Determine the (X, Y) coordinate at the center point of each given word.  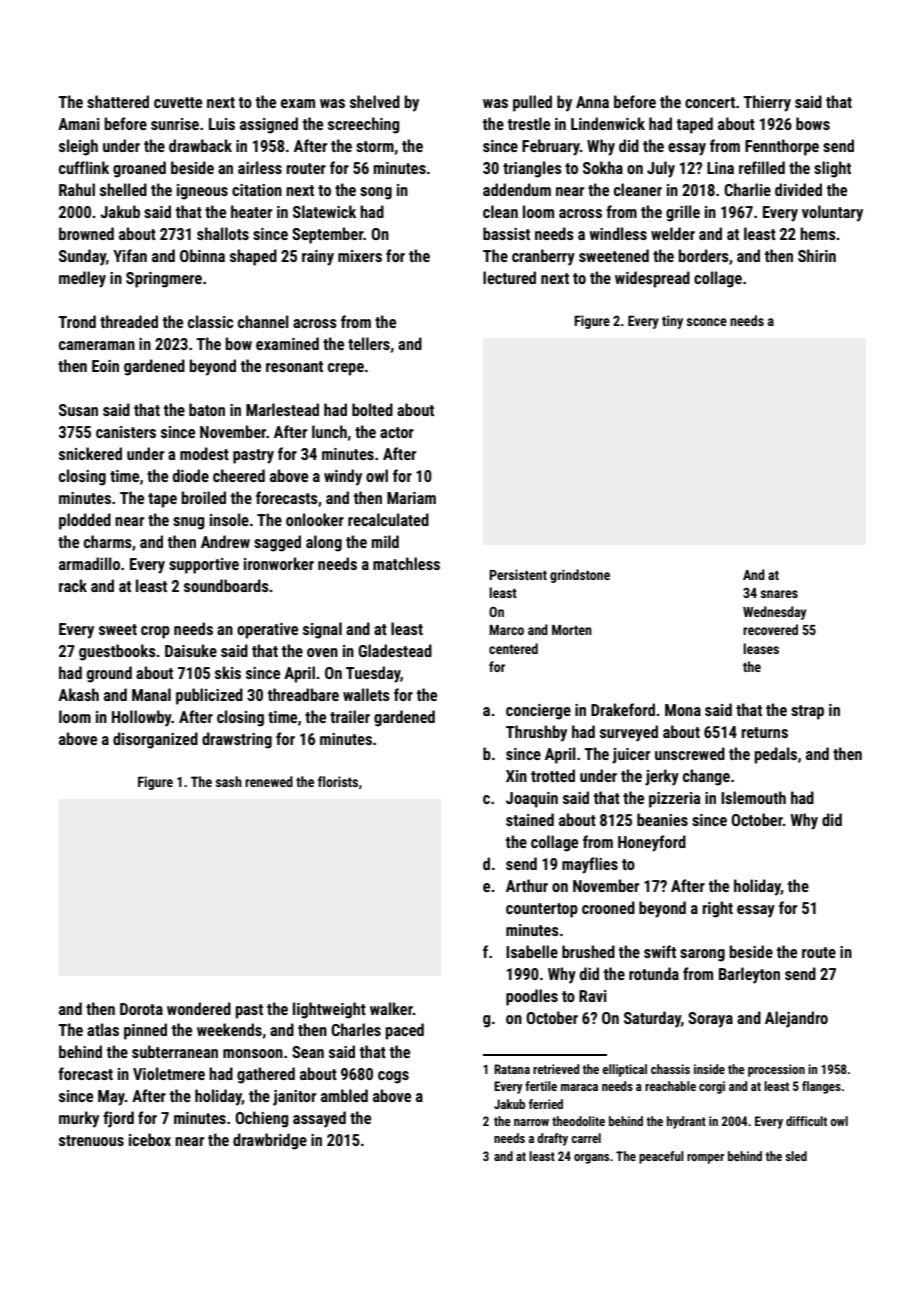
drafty (552, 1139)
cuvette (178, 102)
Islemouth (753, 797)
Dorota (141, 1009)
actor (397, 432)
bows (813, 123)
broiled (204, 497)
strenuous (91, 1140)
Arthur (527, 885)
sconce (707, 322)
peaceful (661, 1157)
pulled (532, 103)
